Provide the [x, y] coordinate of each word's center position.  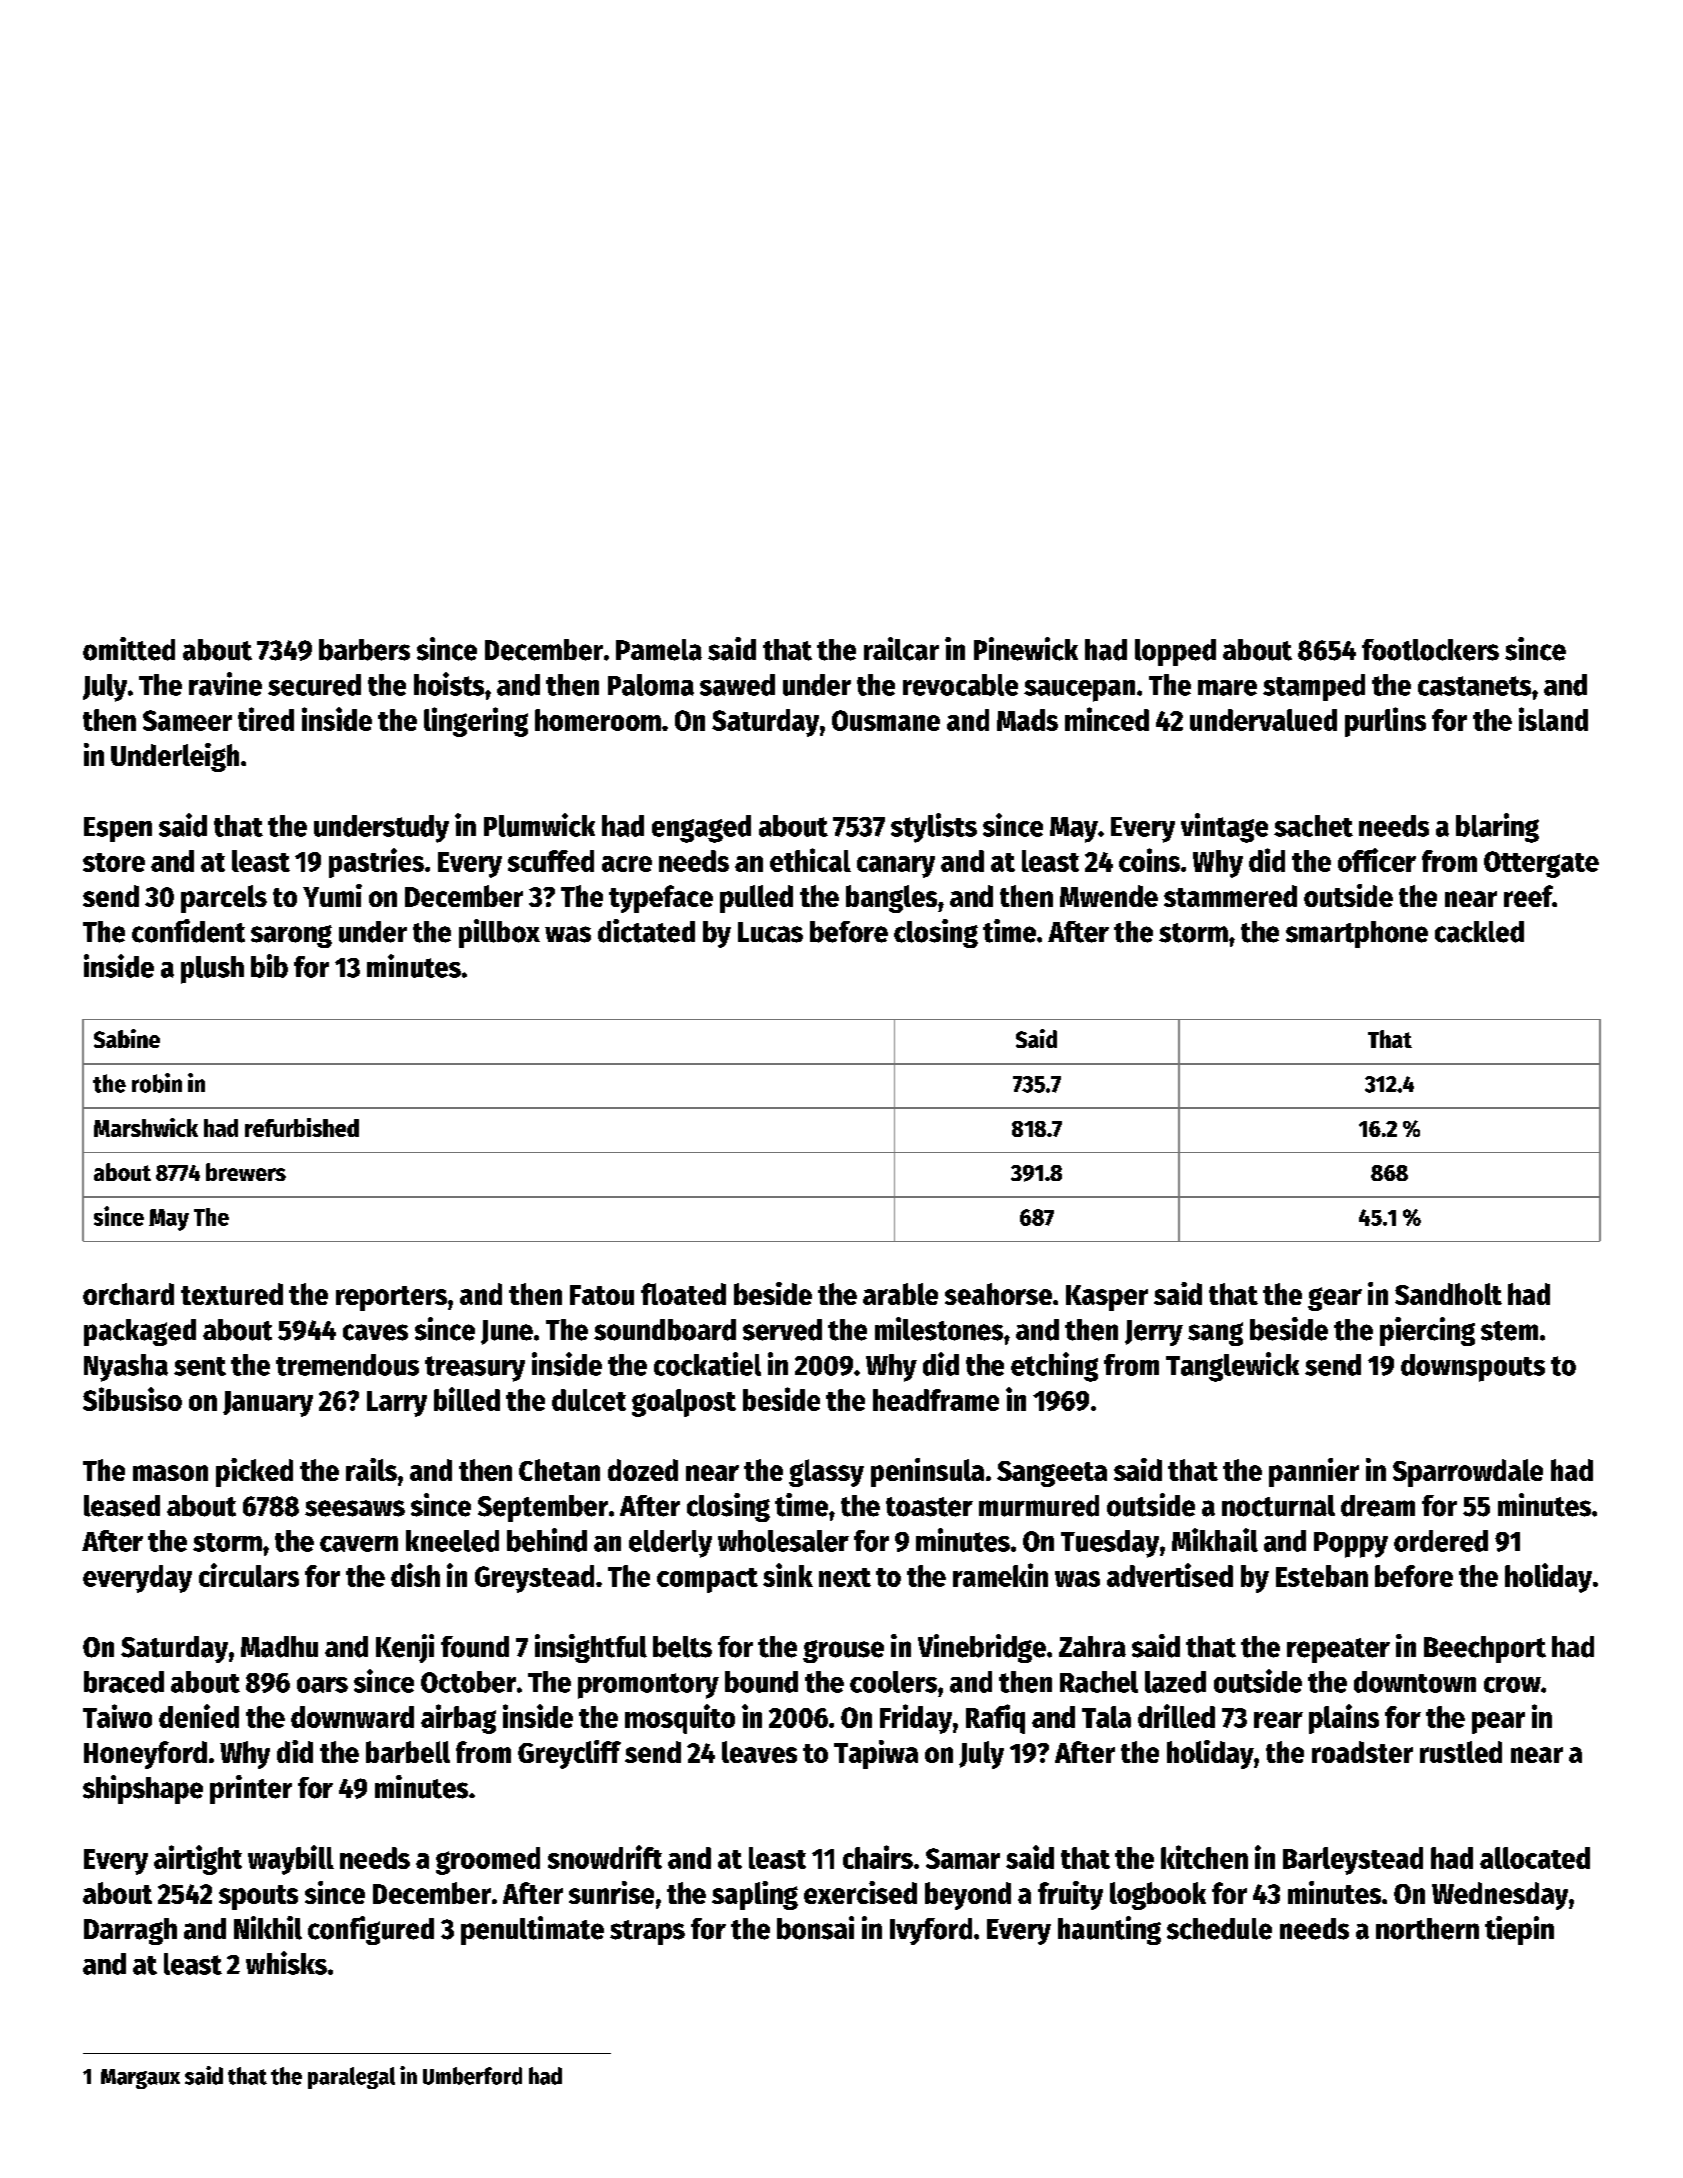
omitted [129, 649]
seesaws [355, 1508]
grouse [843, 1651]
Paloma [651, 685]
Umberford [472, 2076]
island [1553, 719]
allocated [1535, 1858]
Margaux [140, 2079]
